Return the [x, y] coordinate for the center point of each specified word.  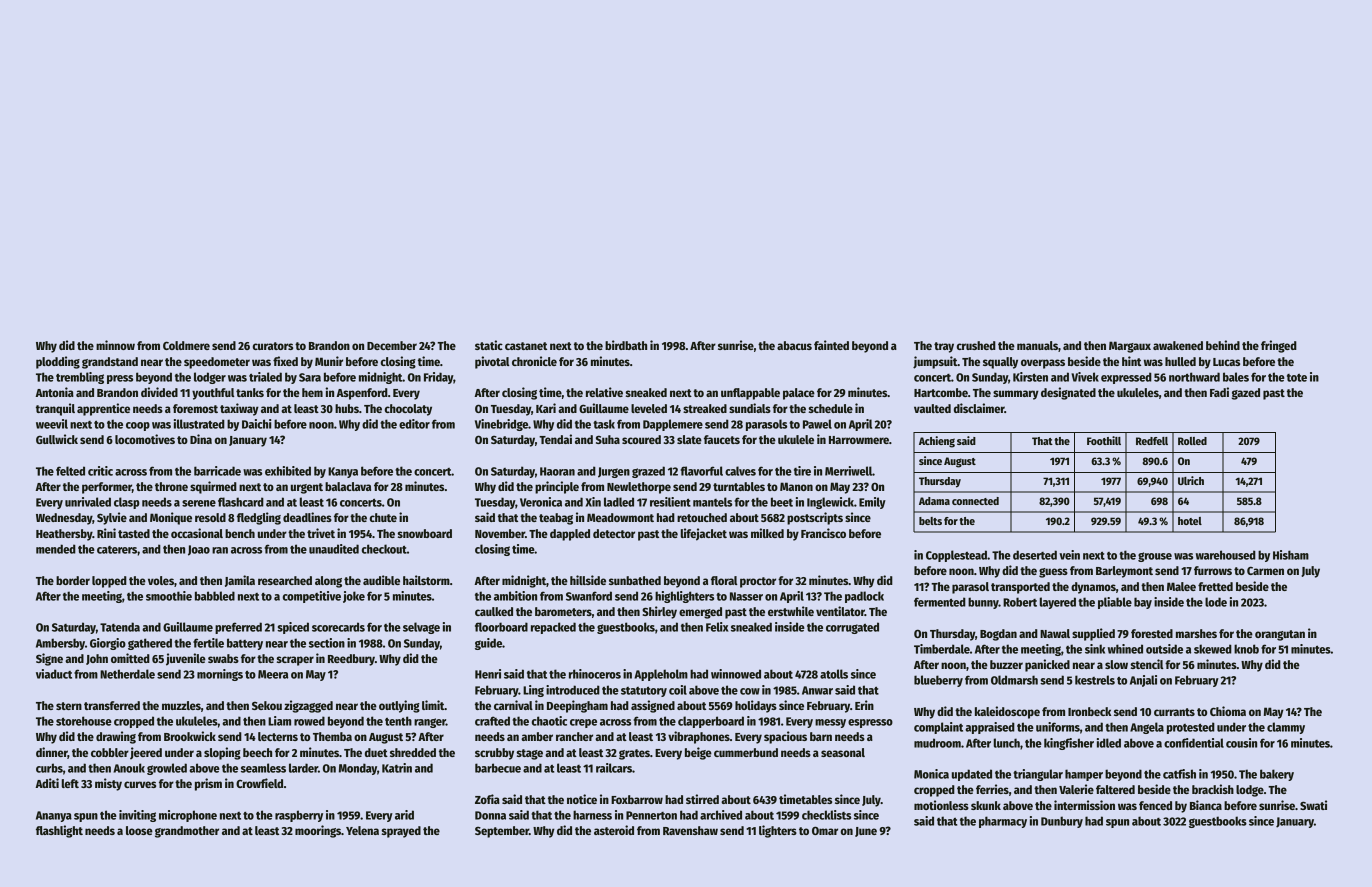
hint [1131, 361]
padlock [864, 597]
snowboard [424, 533]
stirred [702, 799]
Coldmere [186, 345]
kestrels [1095, 680]
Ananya [54, 816]
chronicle [534, 361]
